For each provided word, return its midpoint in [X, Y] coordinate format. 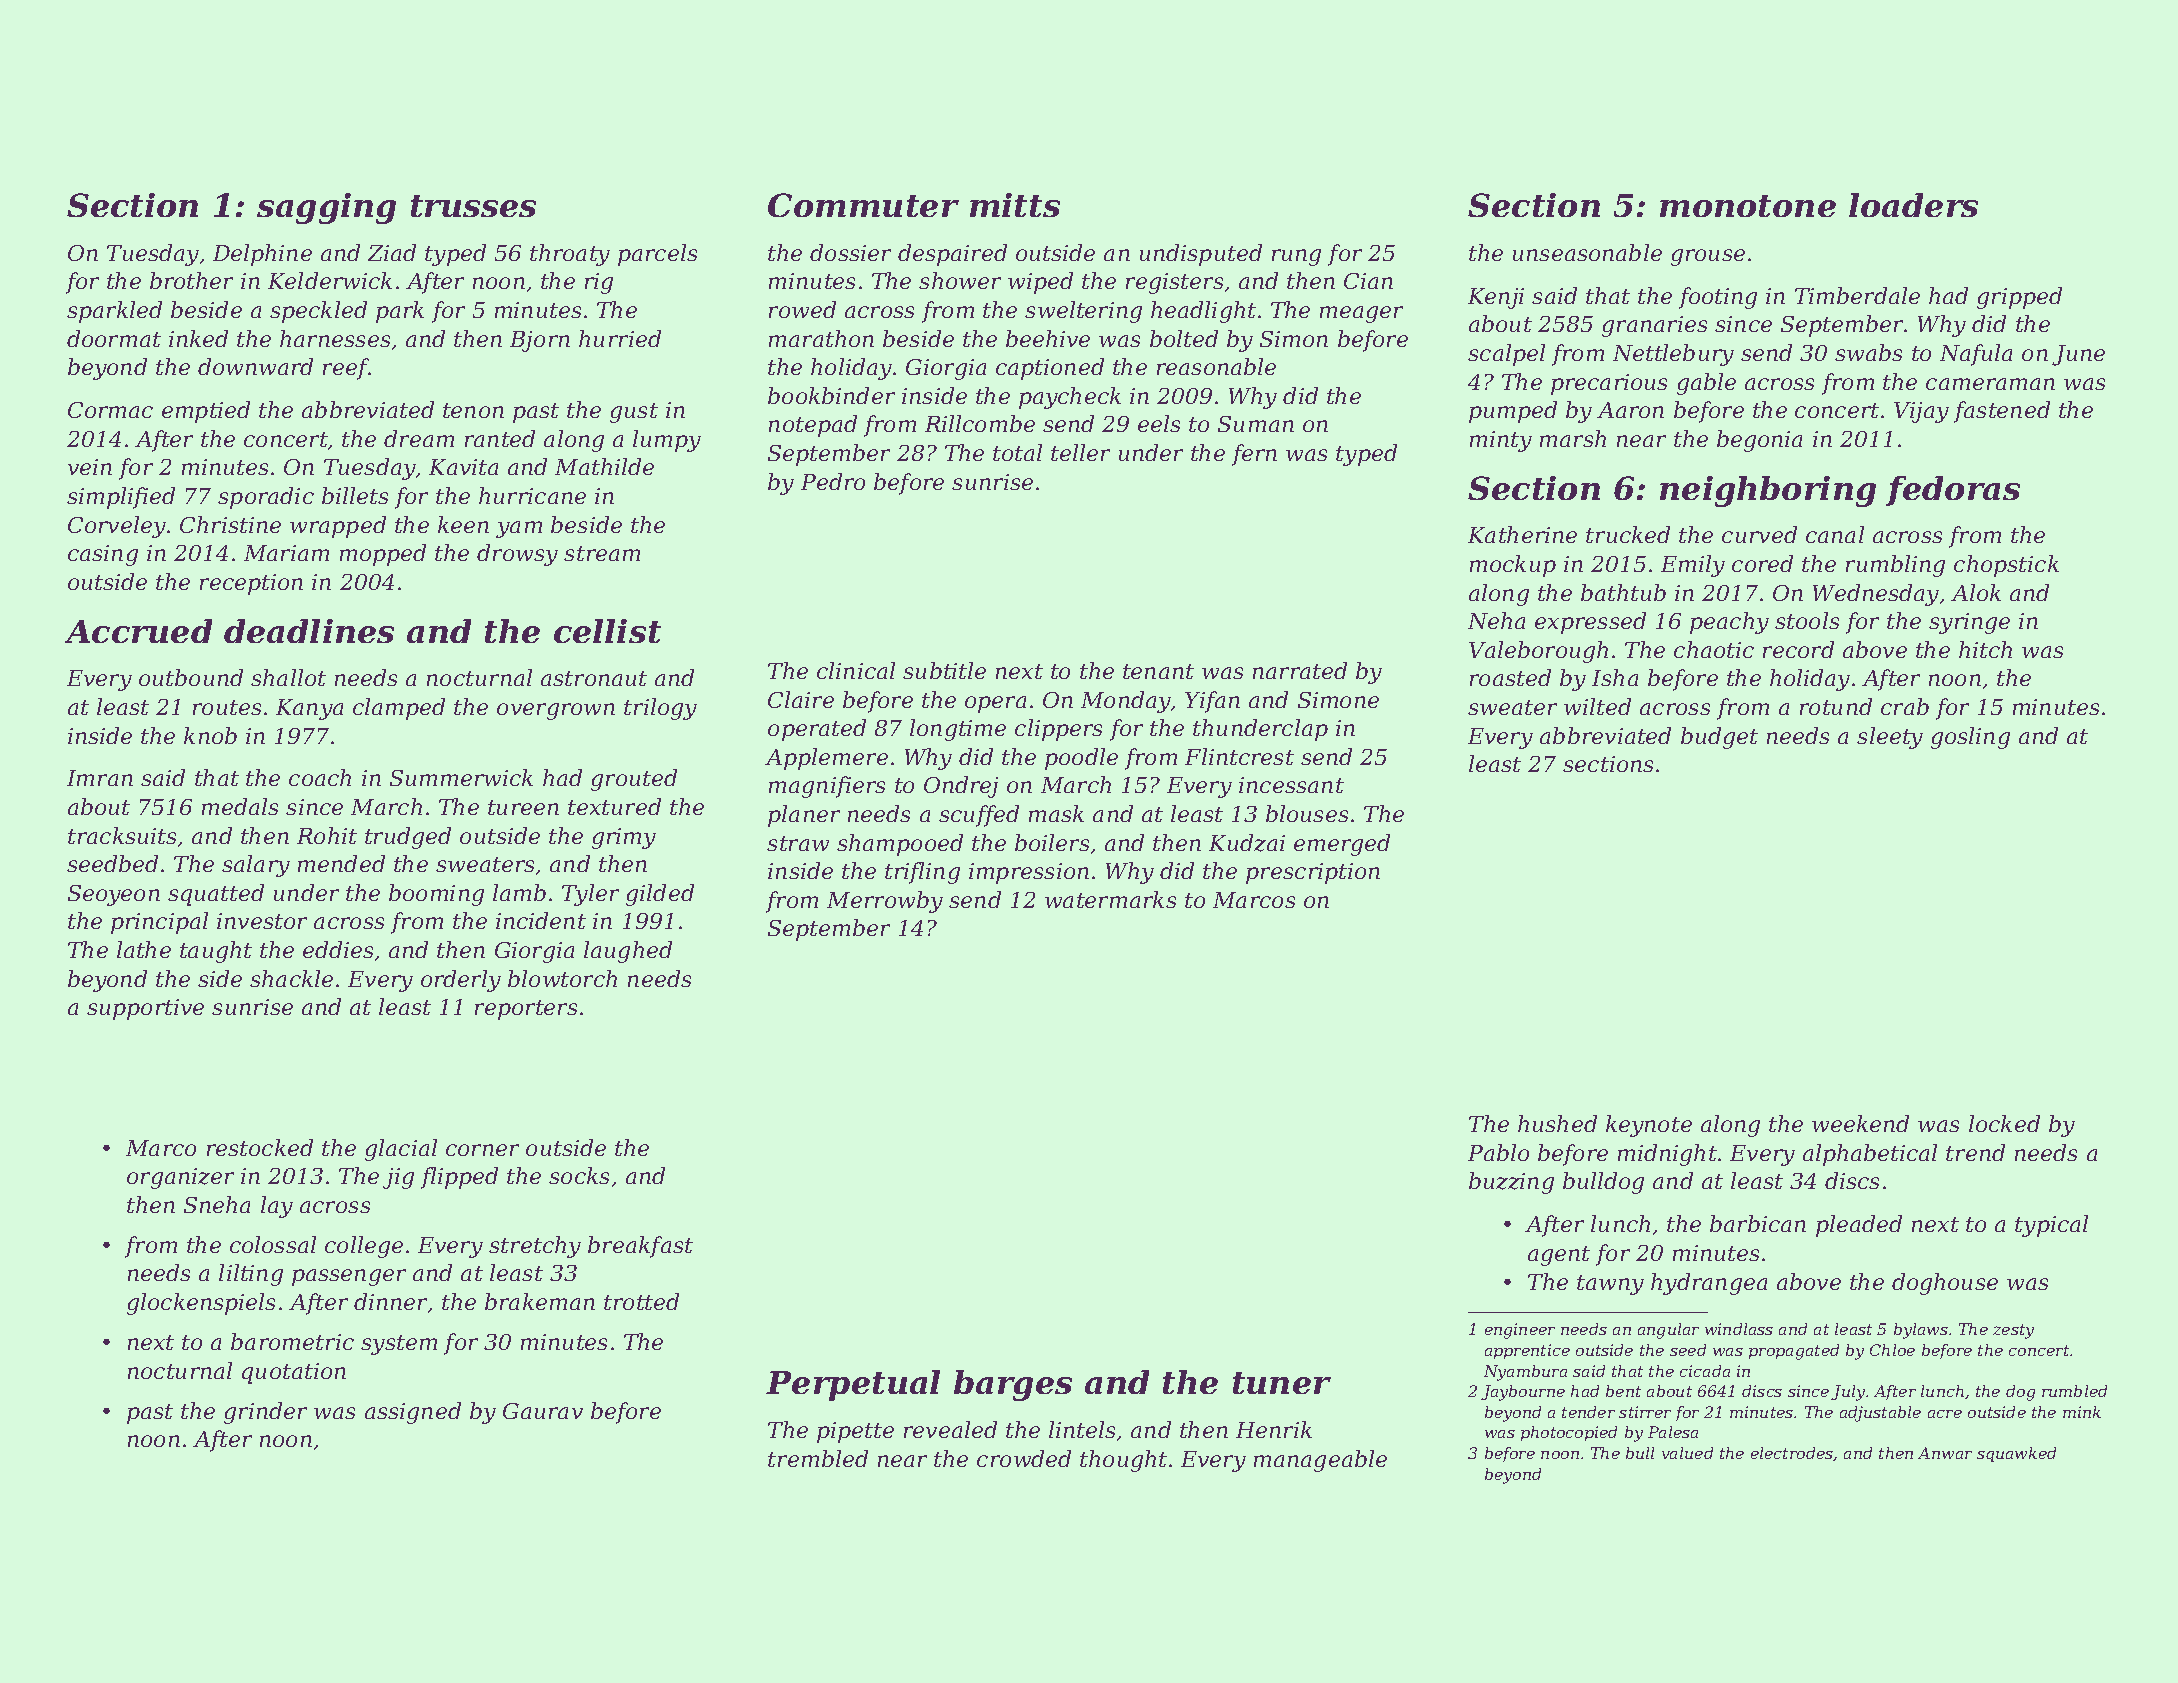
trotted [641, 1301]
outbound [191, 677]
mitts [1015, 205]
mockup [1513, 566]
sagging [326, 208]
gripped [2019, 298]
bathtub [1623, 592]
